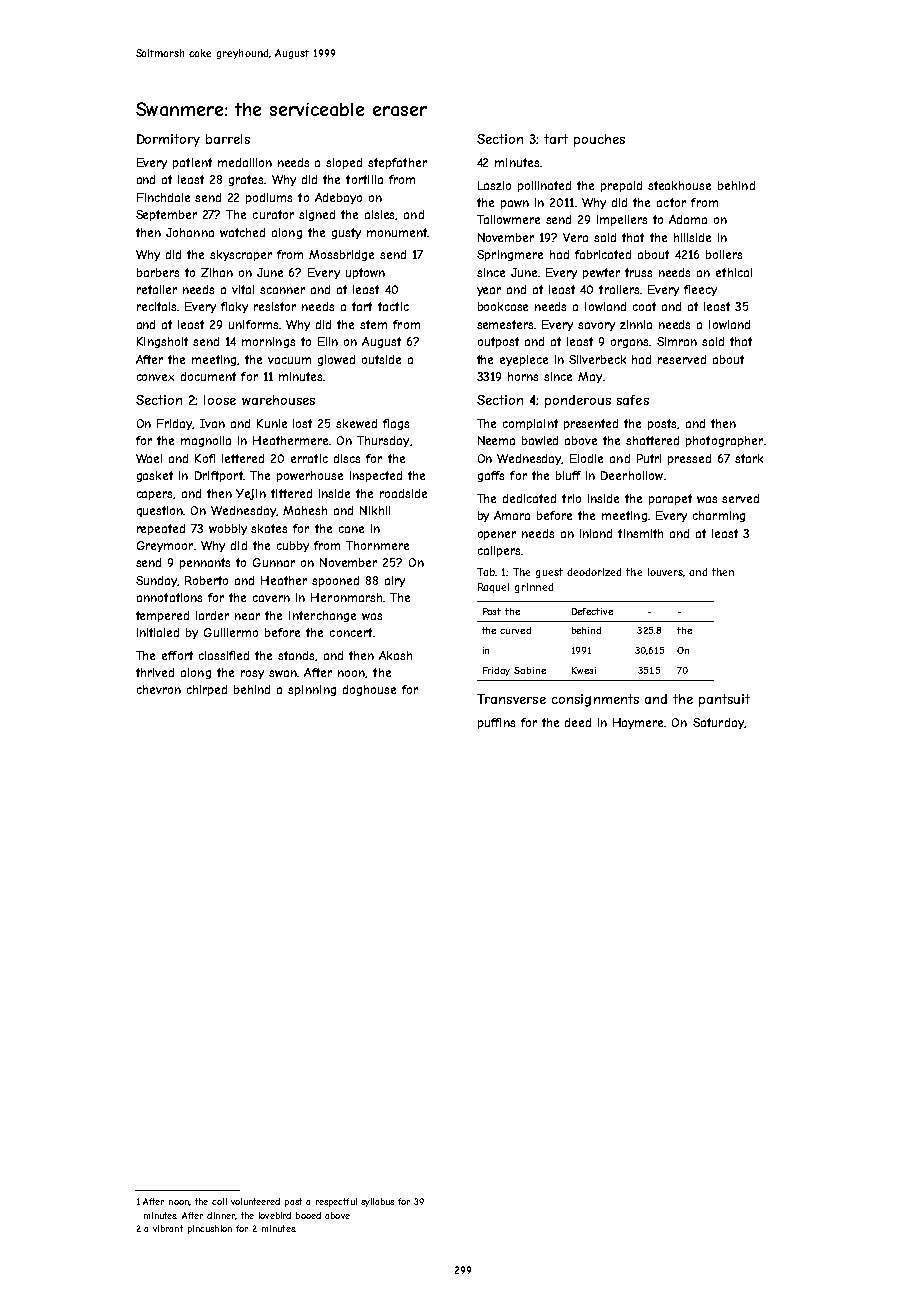  I want to click on chirped, so click(207, 690).
